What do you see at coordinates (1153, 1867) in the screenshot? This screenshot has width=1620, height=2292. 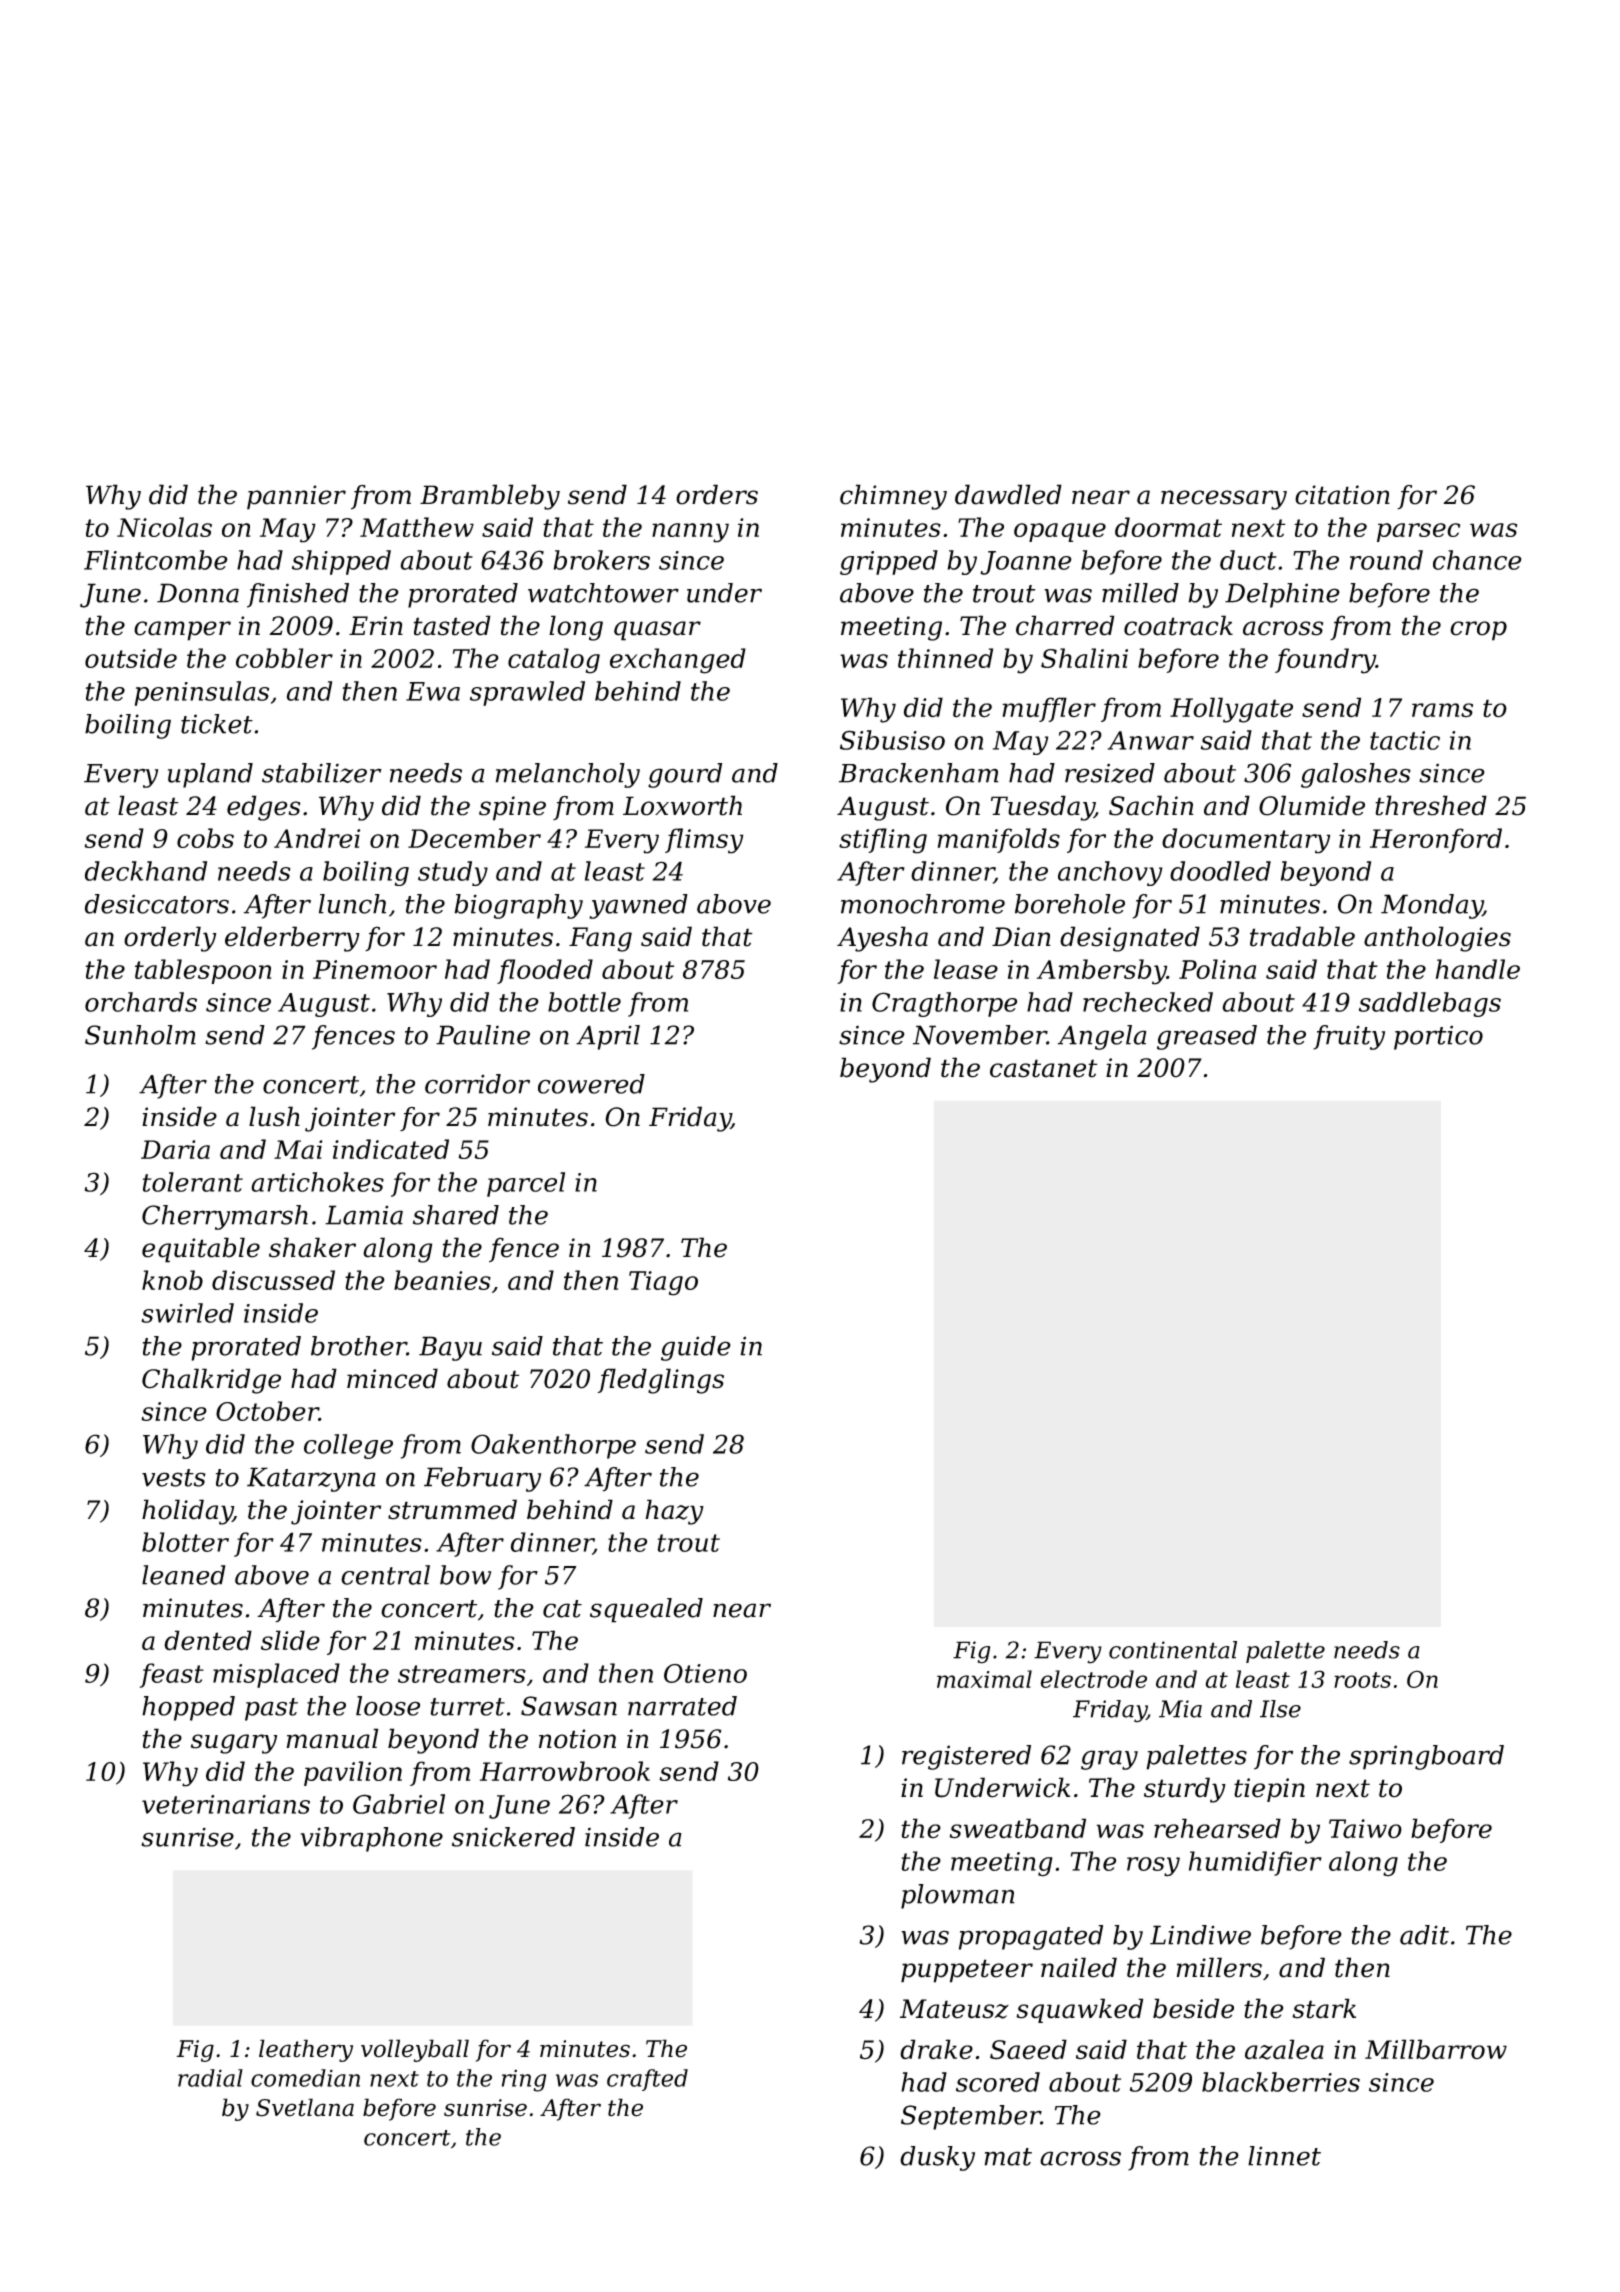 I see `rosy` at bounding box center [1153, 1867].
